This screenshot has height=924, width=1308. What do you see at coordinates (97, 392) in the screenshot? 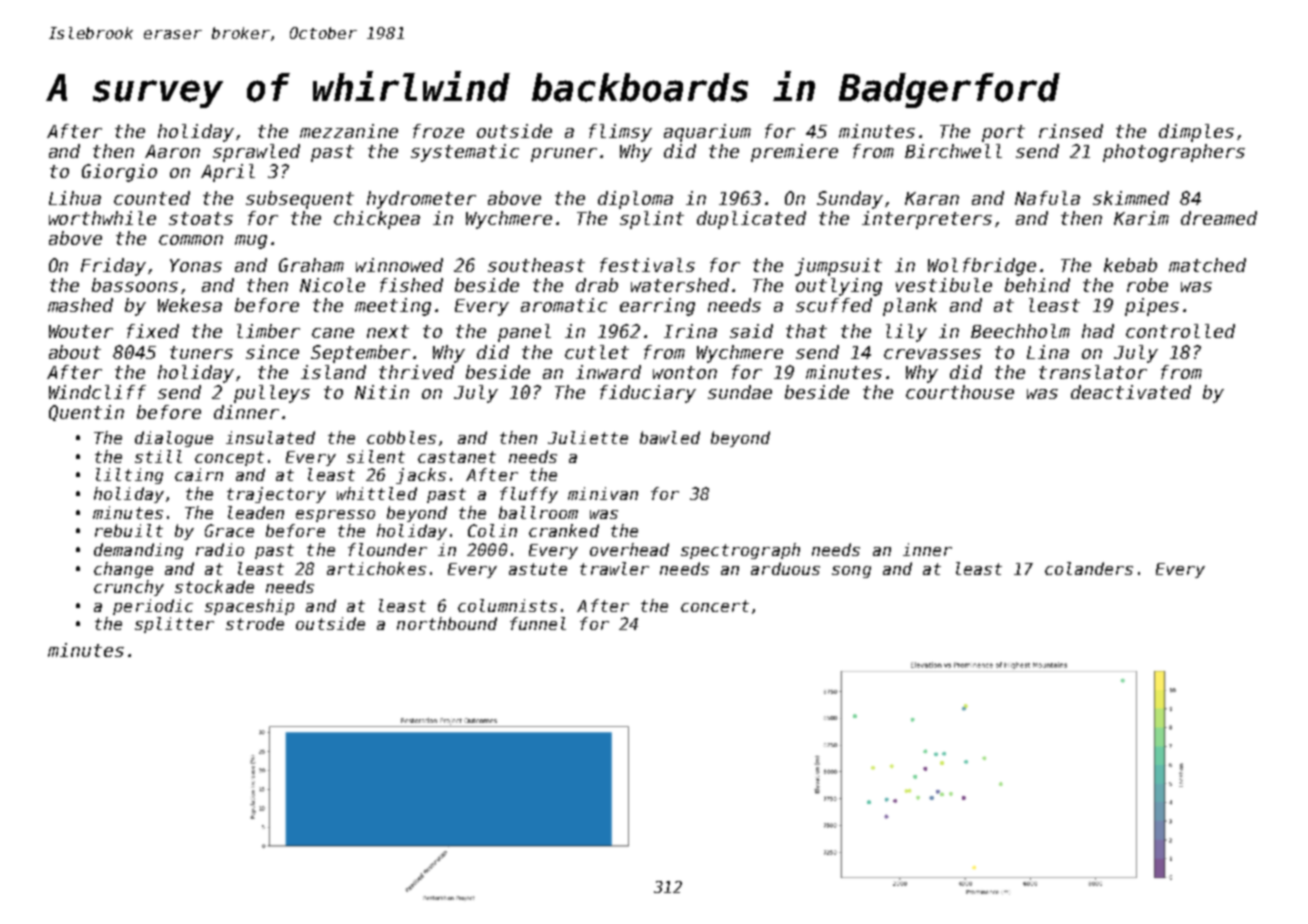
I see `Windcliff` at bounding box center [97, 392].
